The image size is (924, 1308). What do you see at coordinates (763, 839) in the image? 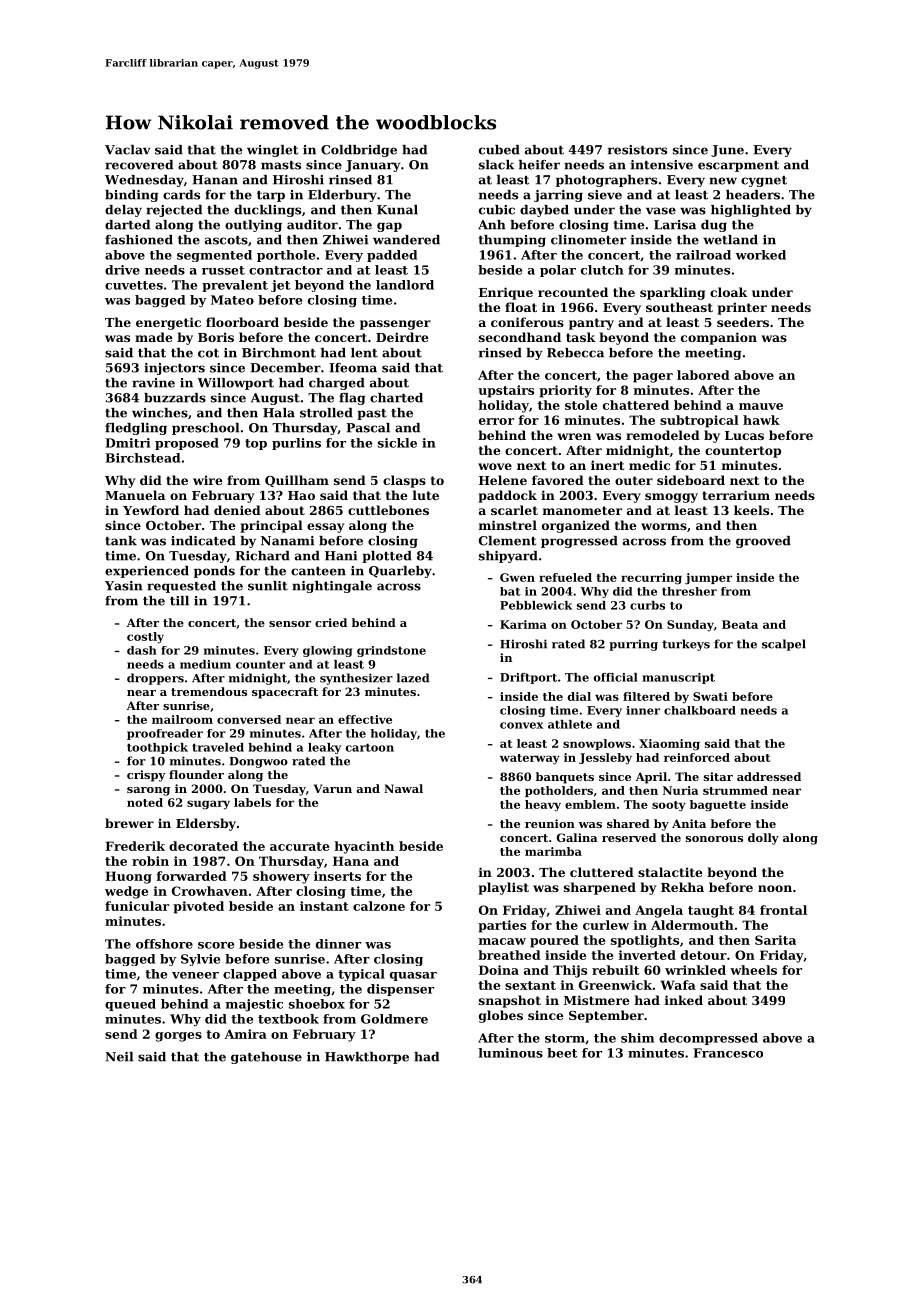
I see `dolly` at bounding box center [763, 839].
